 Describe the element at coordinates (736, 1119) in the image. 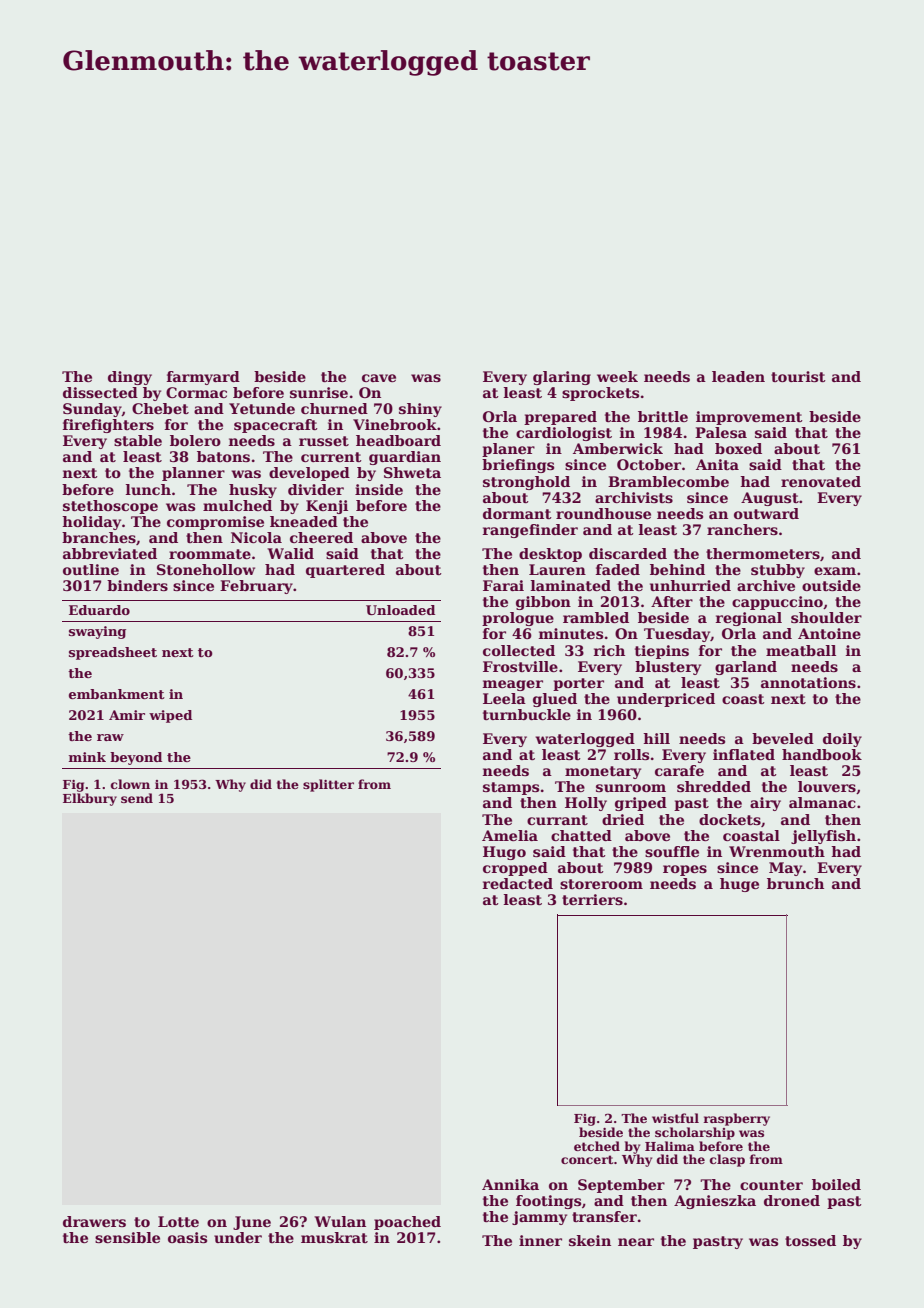

I see `raspberry` at that location.
